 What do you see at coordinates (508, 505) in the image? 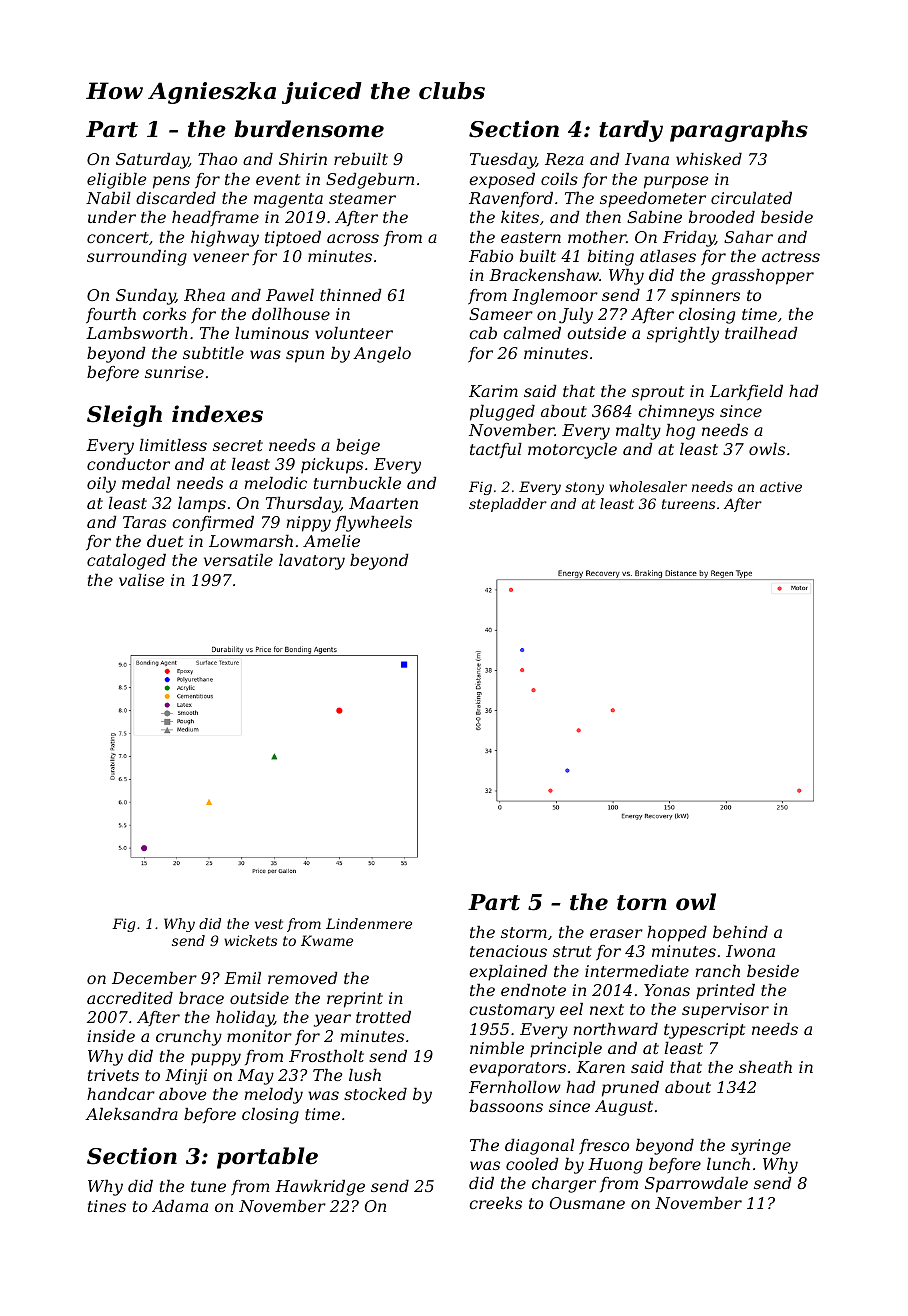
I see `stepladder` at bounding box center [508, 505].
